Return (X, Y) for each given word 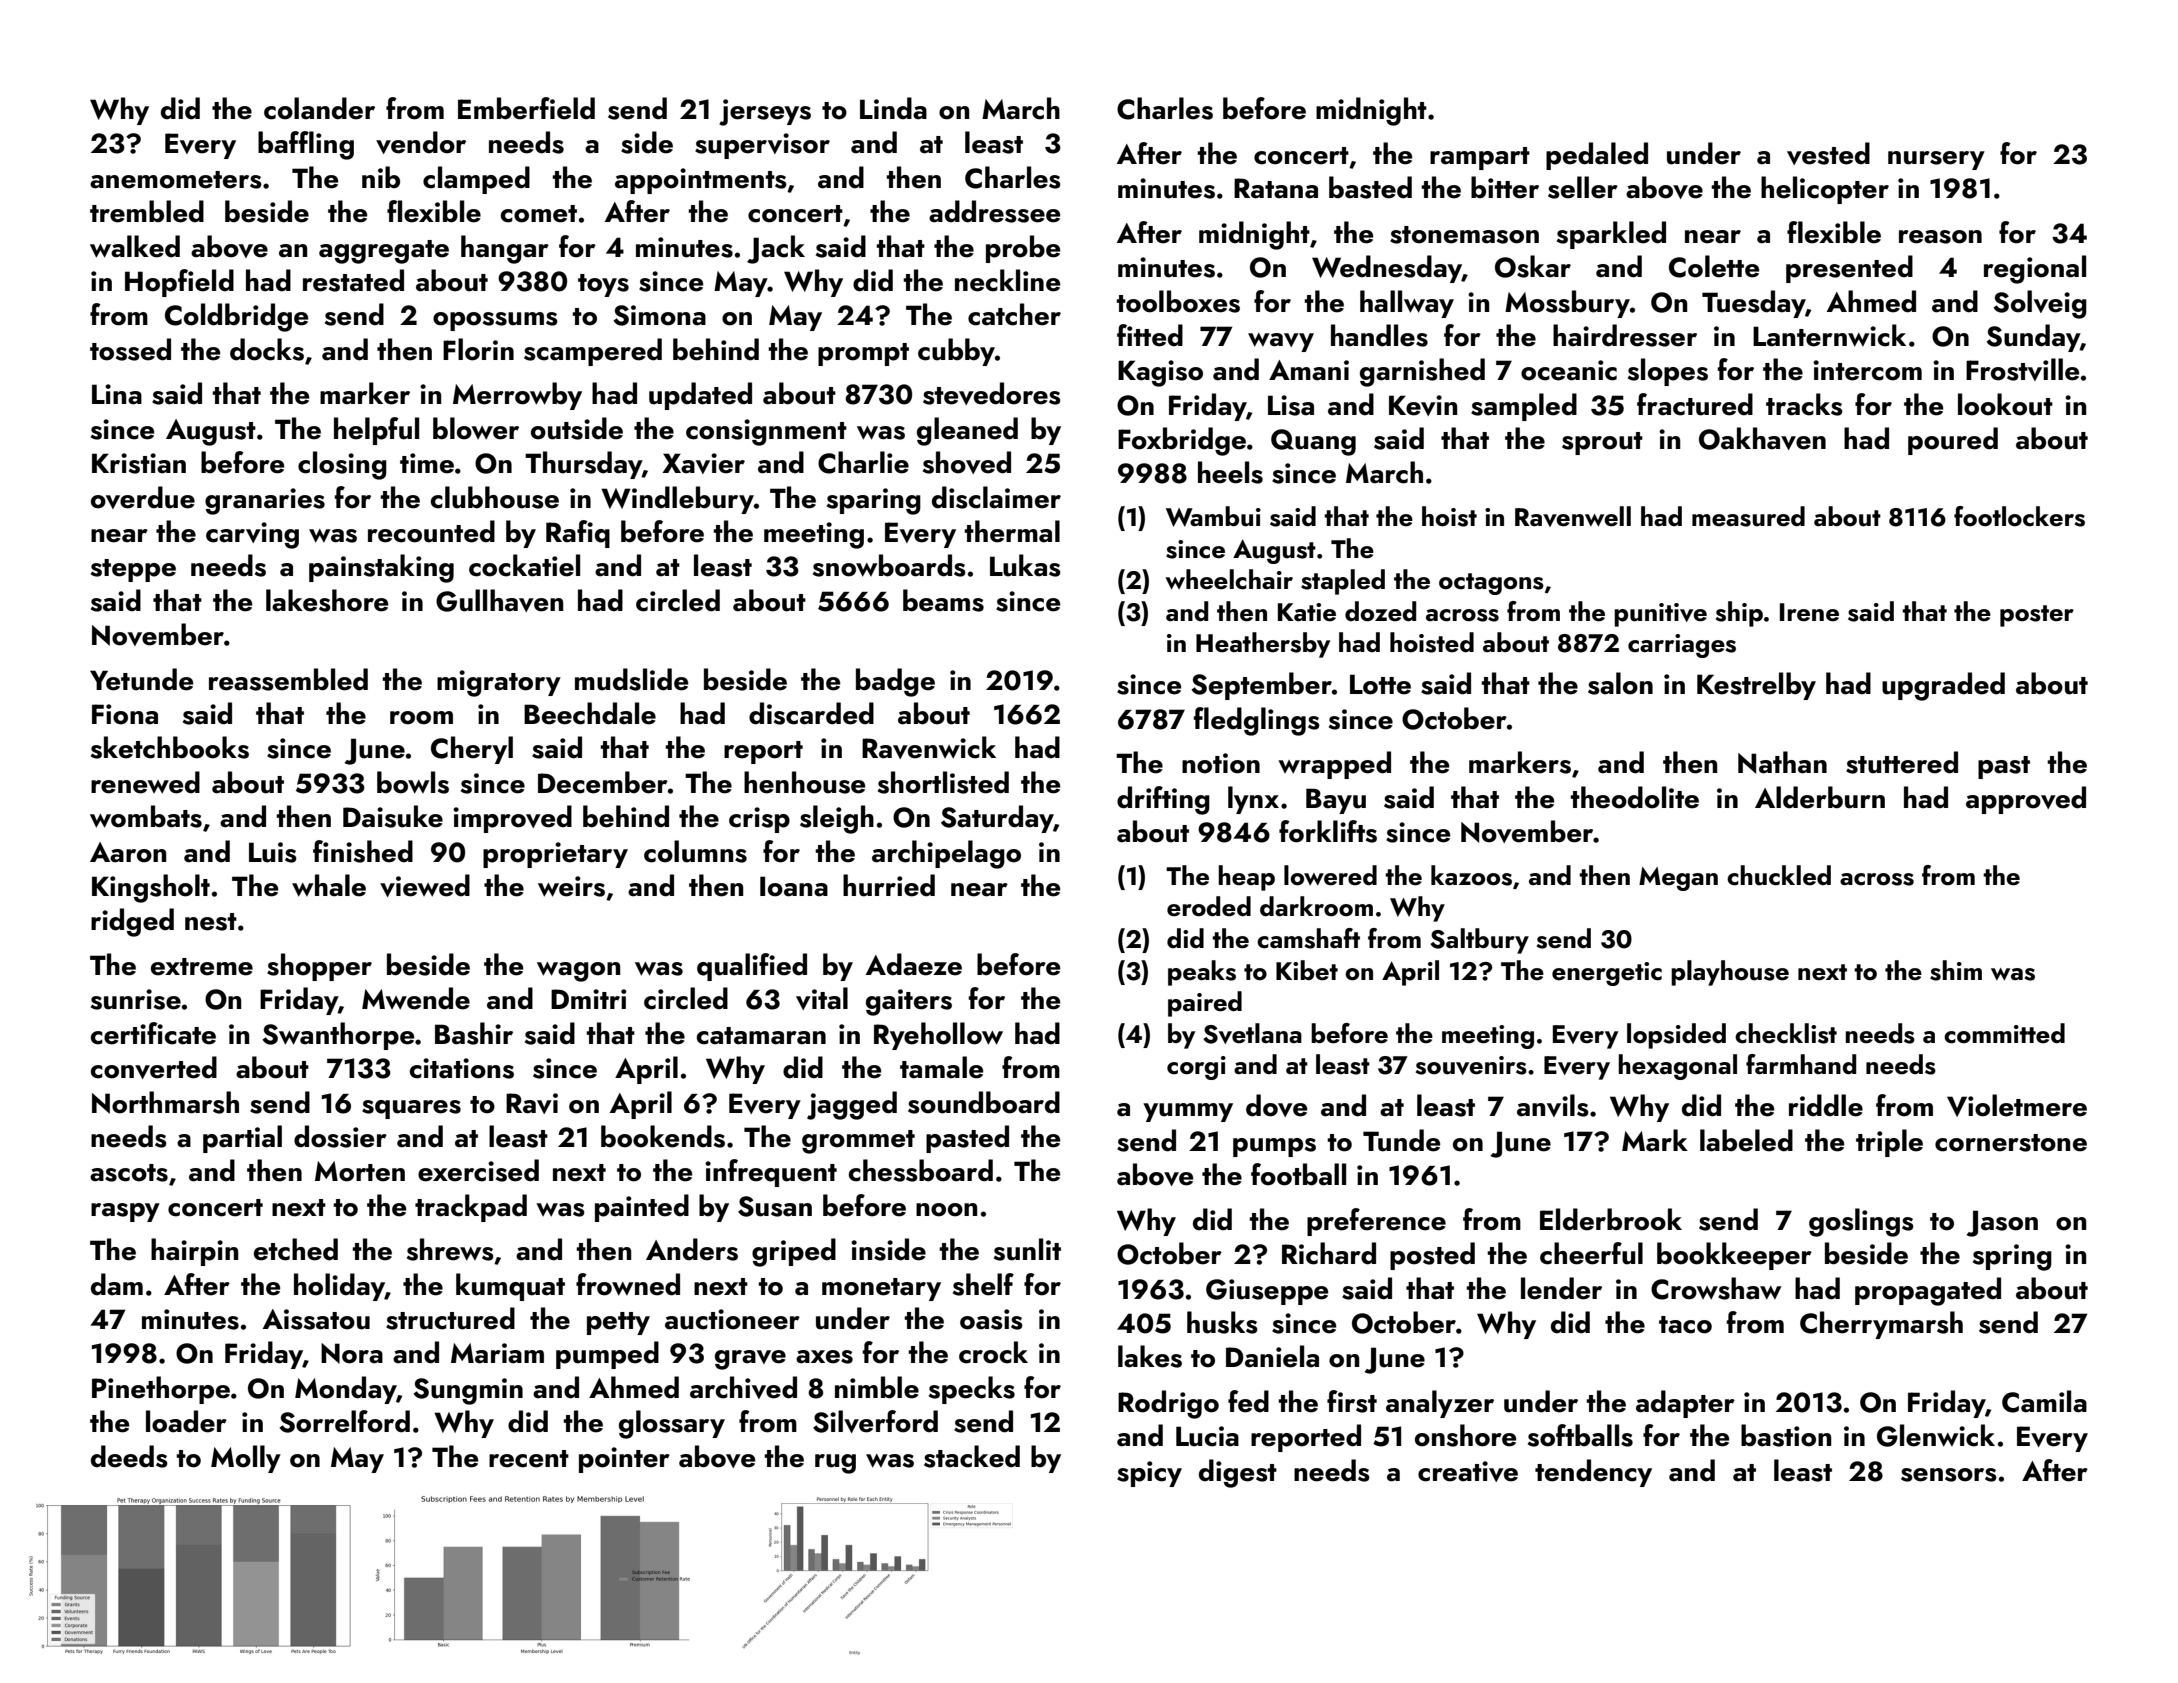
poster (2037, 616)
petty (618, 1323)
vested (1828, 153)
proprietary (555, 855)
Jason (2002, 1223)
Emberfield (526, 108)
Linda (893, 108)
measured (1748, 516)
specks (972, 1390)
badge (895, 682)
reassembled (288, 679)
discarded (811, 713)
